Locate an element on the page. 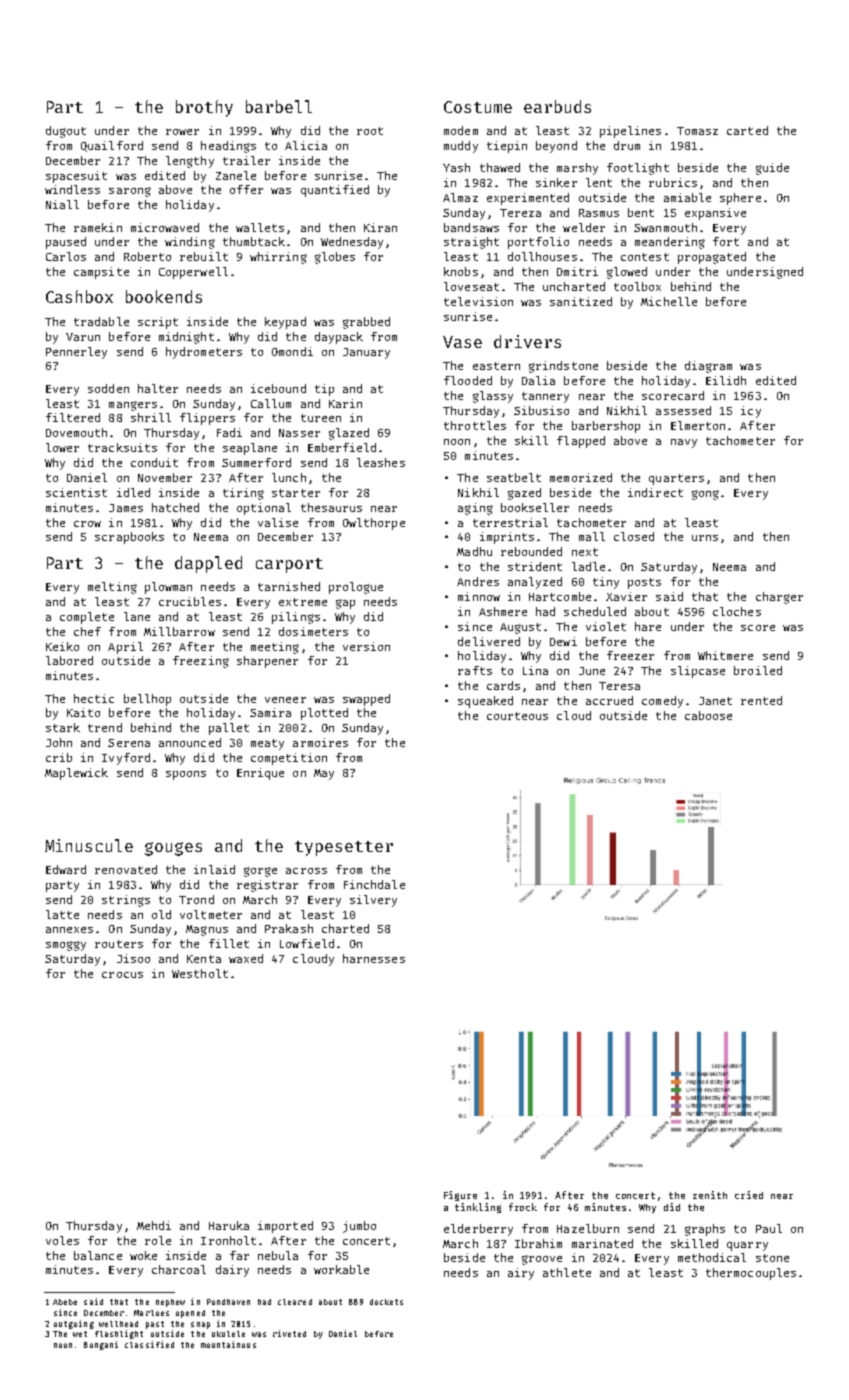 This page has height=1400, width=849. rented is located at coordinates (761, 700).
